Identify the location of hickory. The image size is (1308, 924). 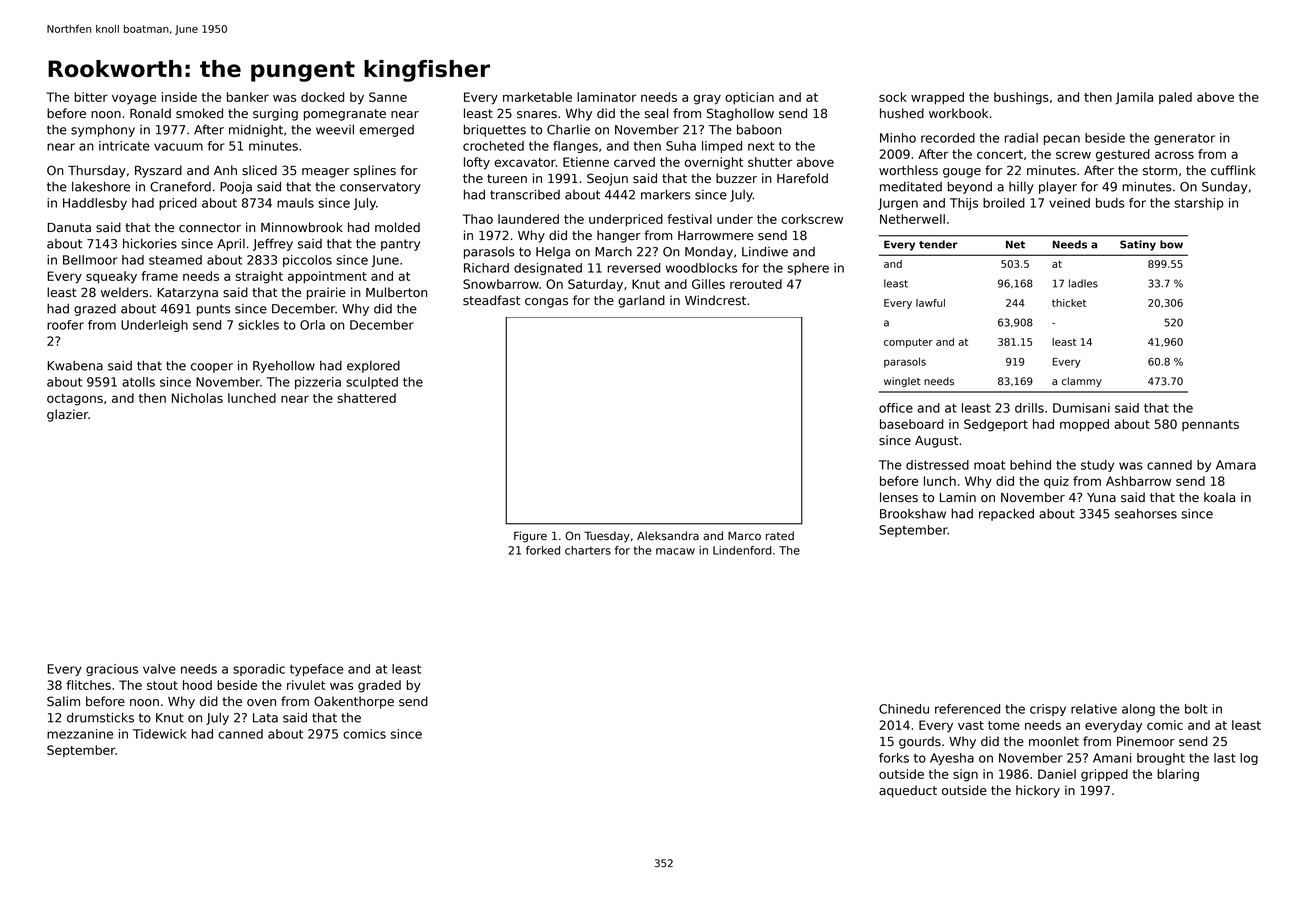
(1038, 791).
